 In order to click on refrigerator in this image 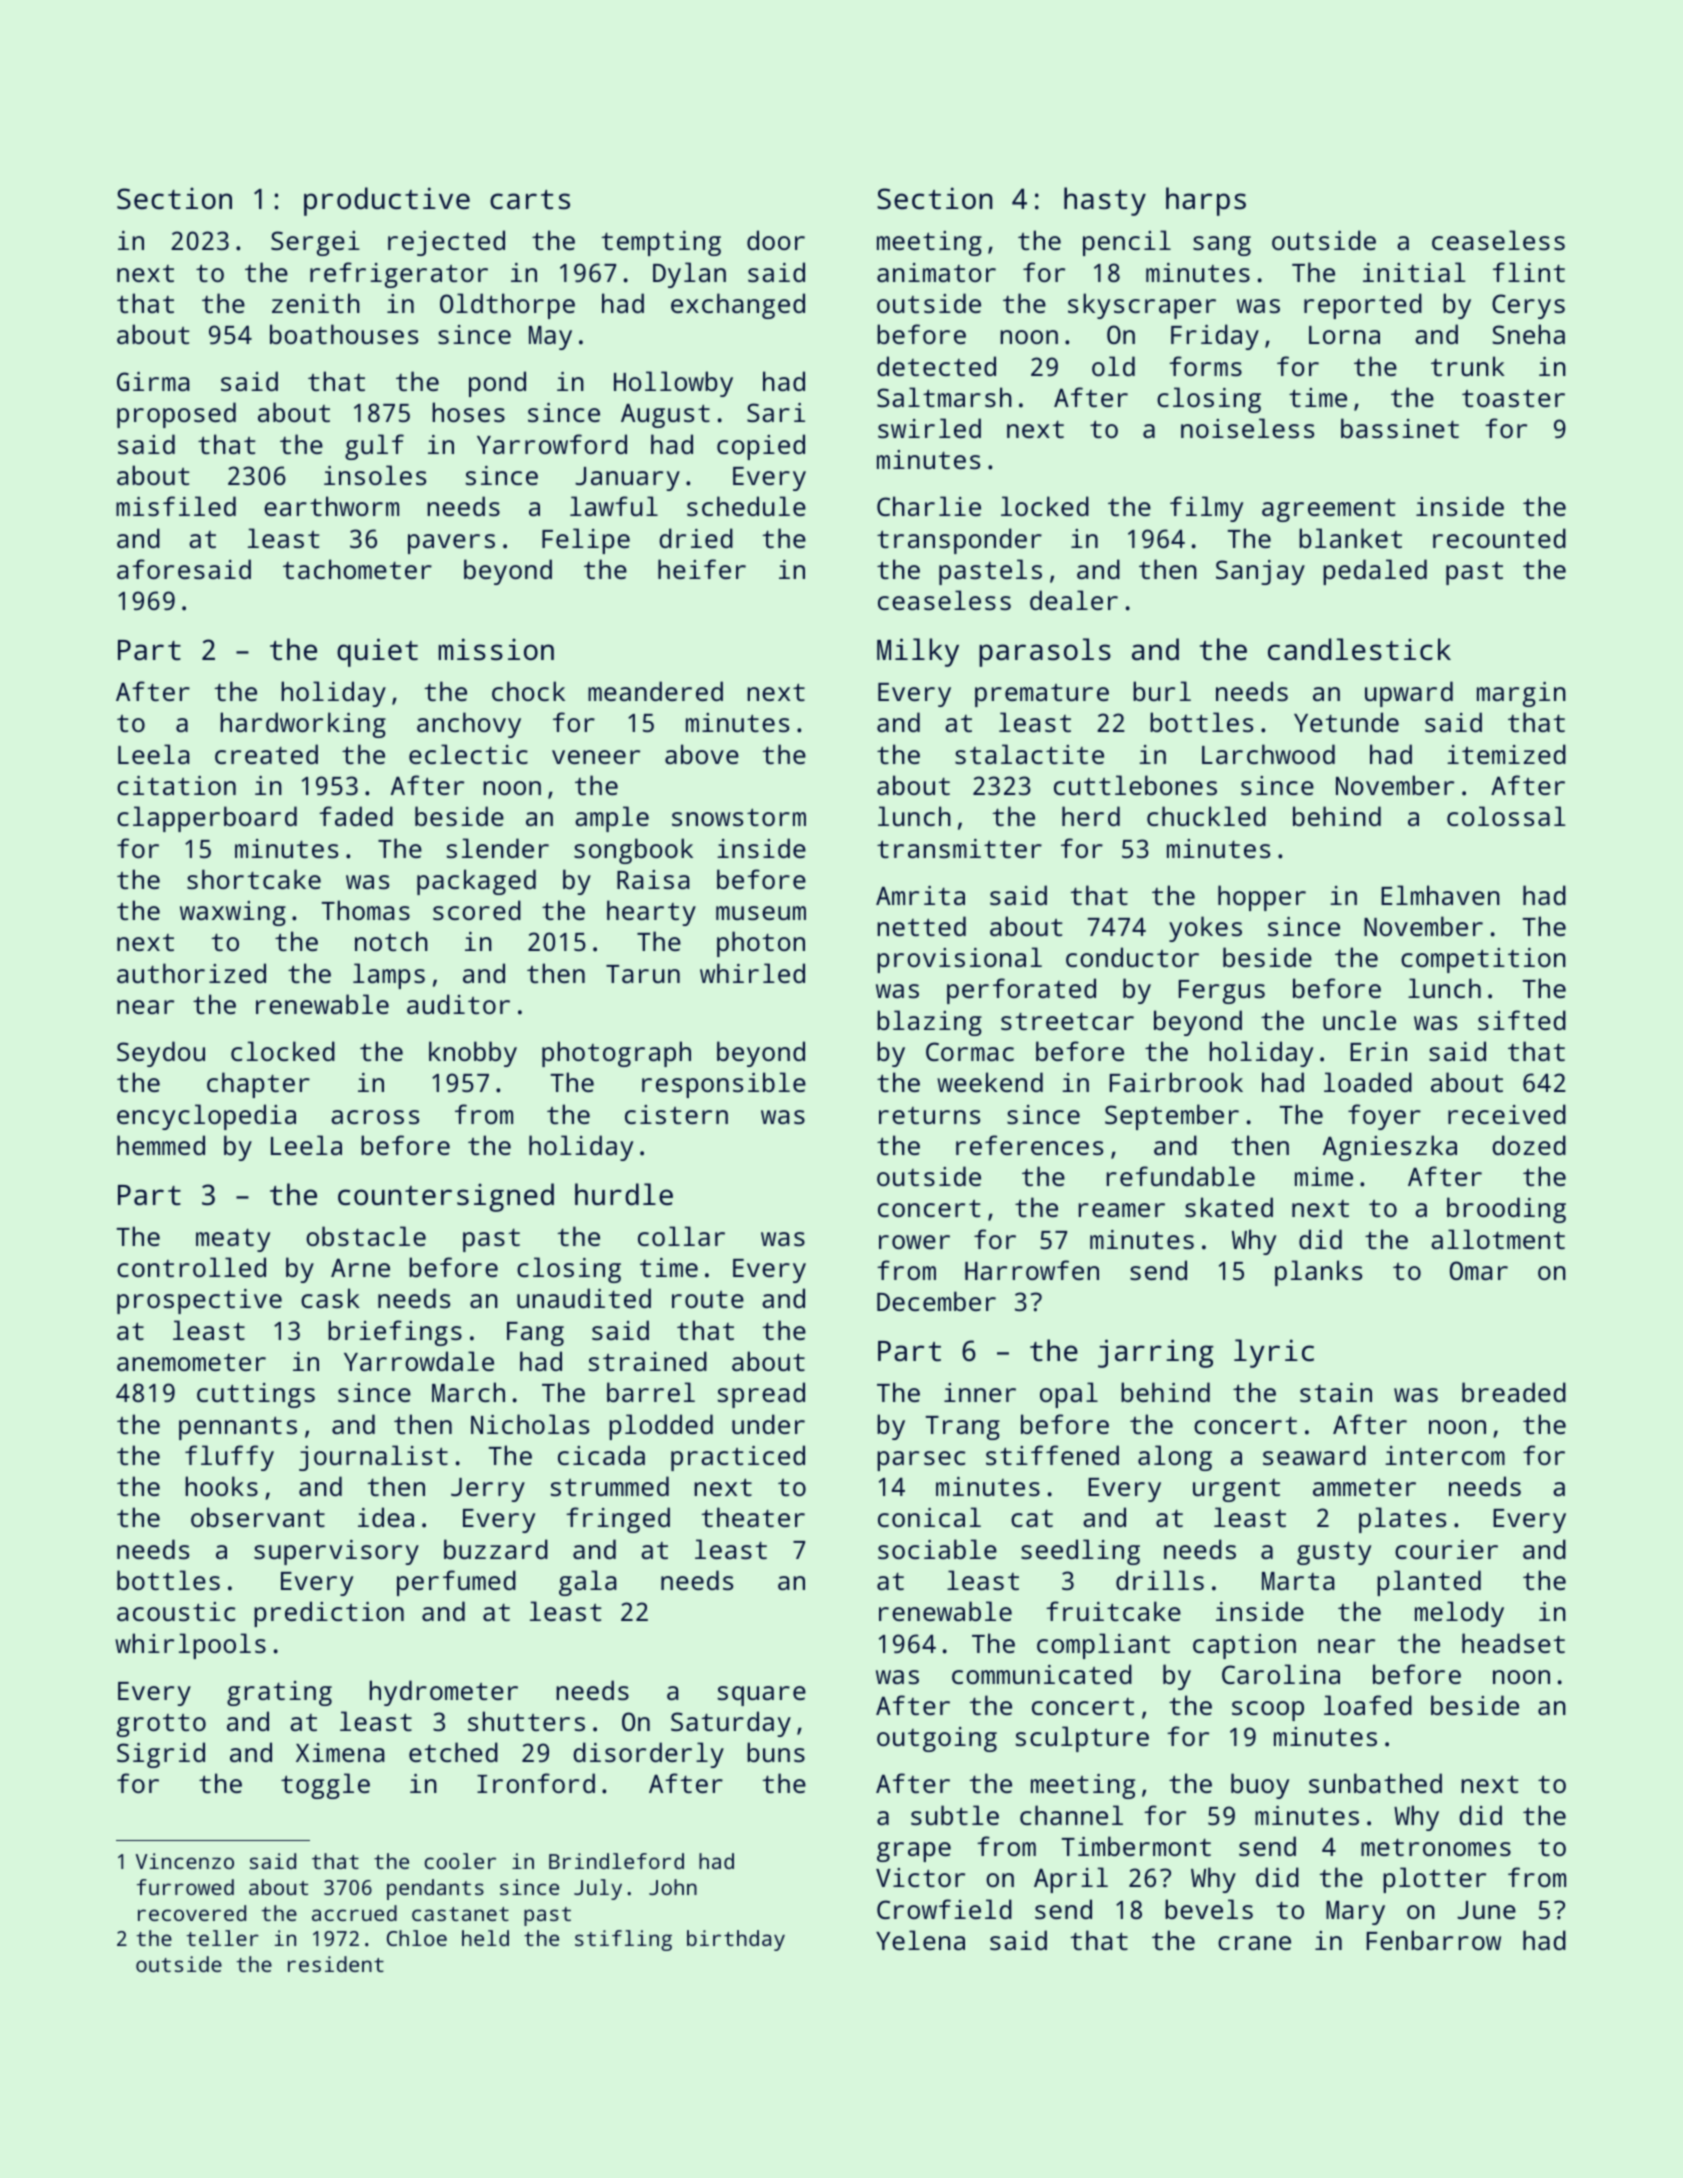, I will do `click(399, 275)`.
